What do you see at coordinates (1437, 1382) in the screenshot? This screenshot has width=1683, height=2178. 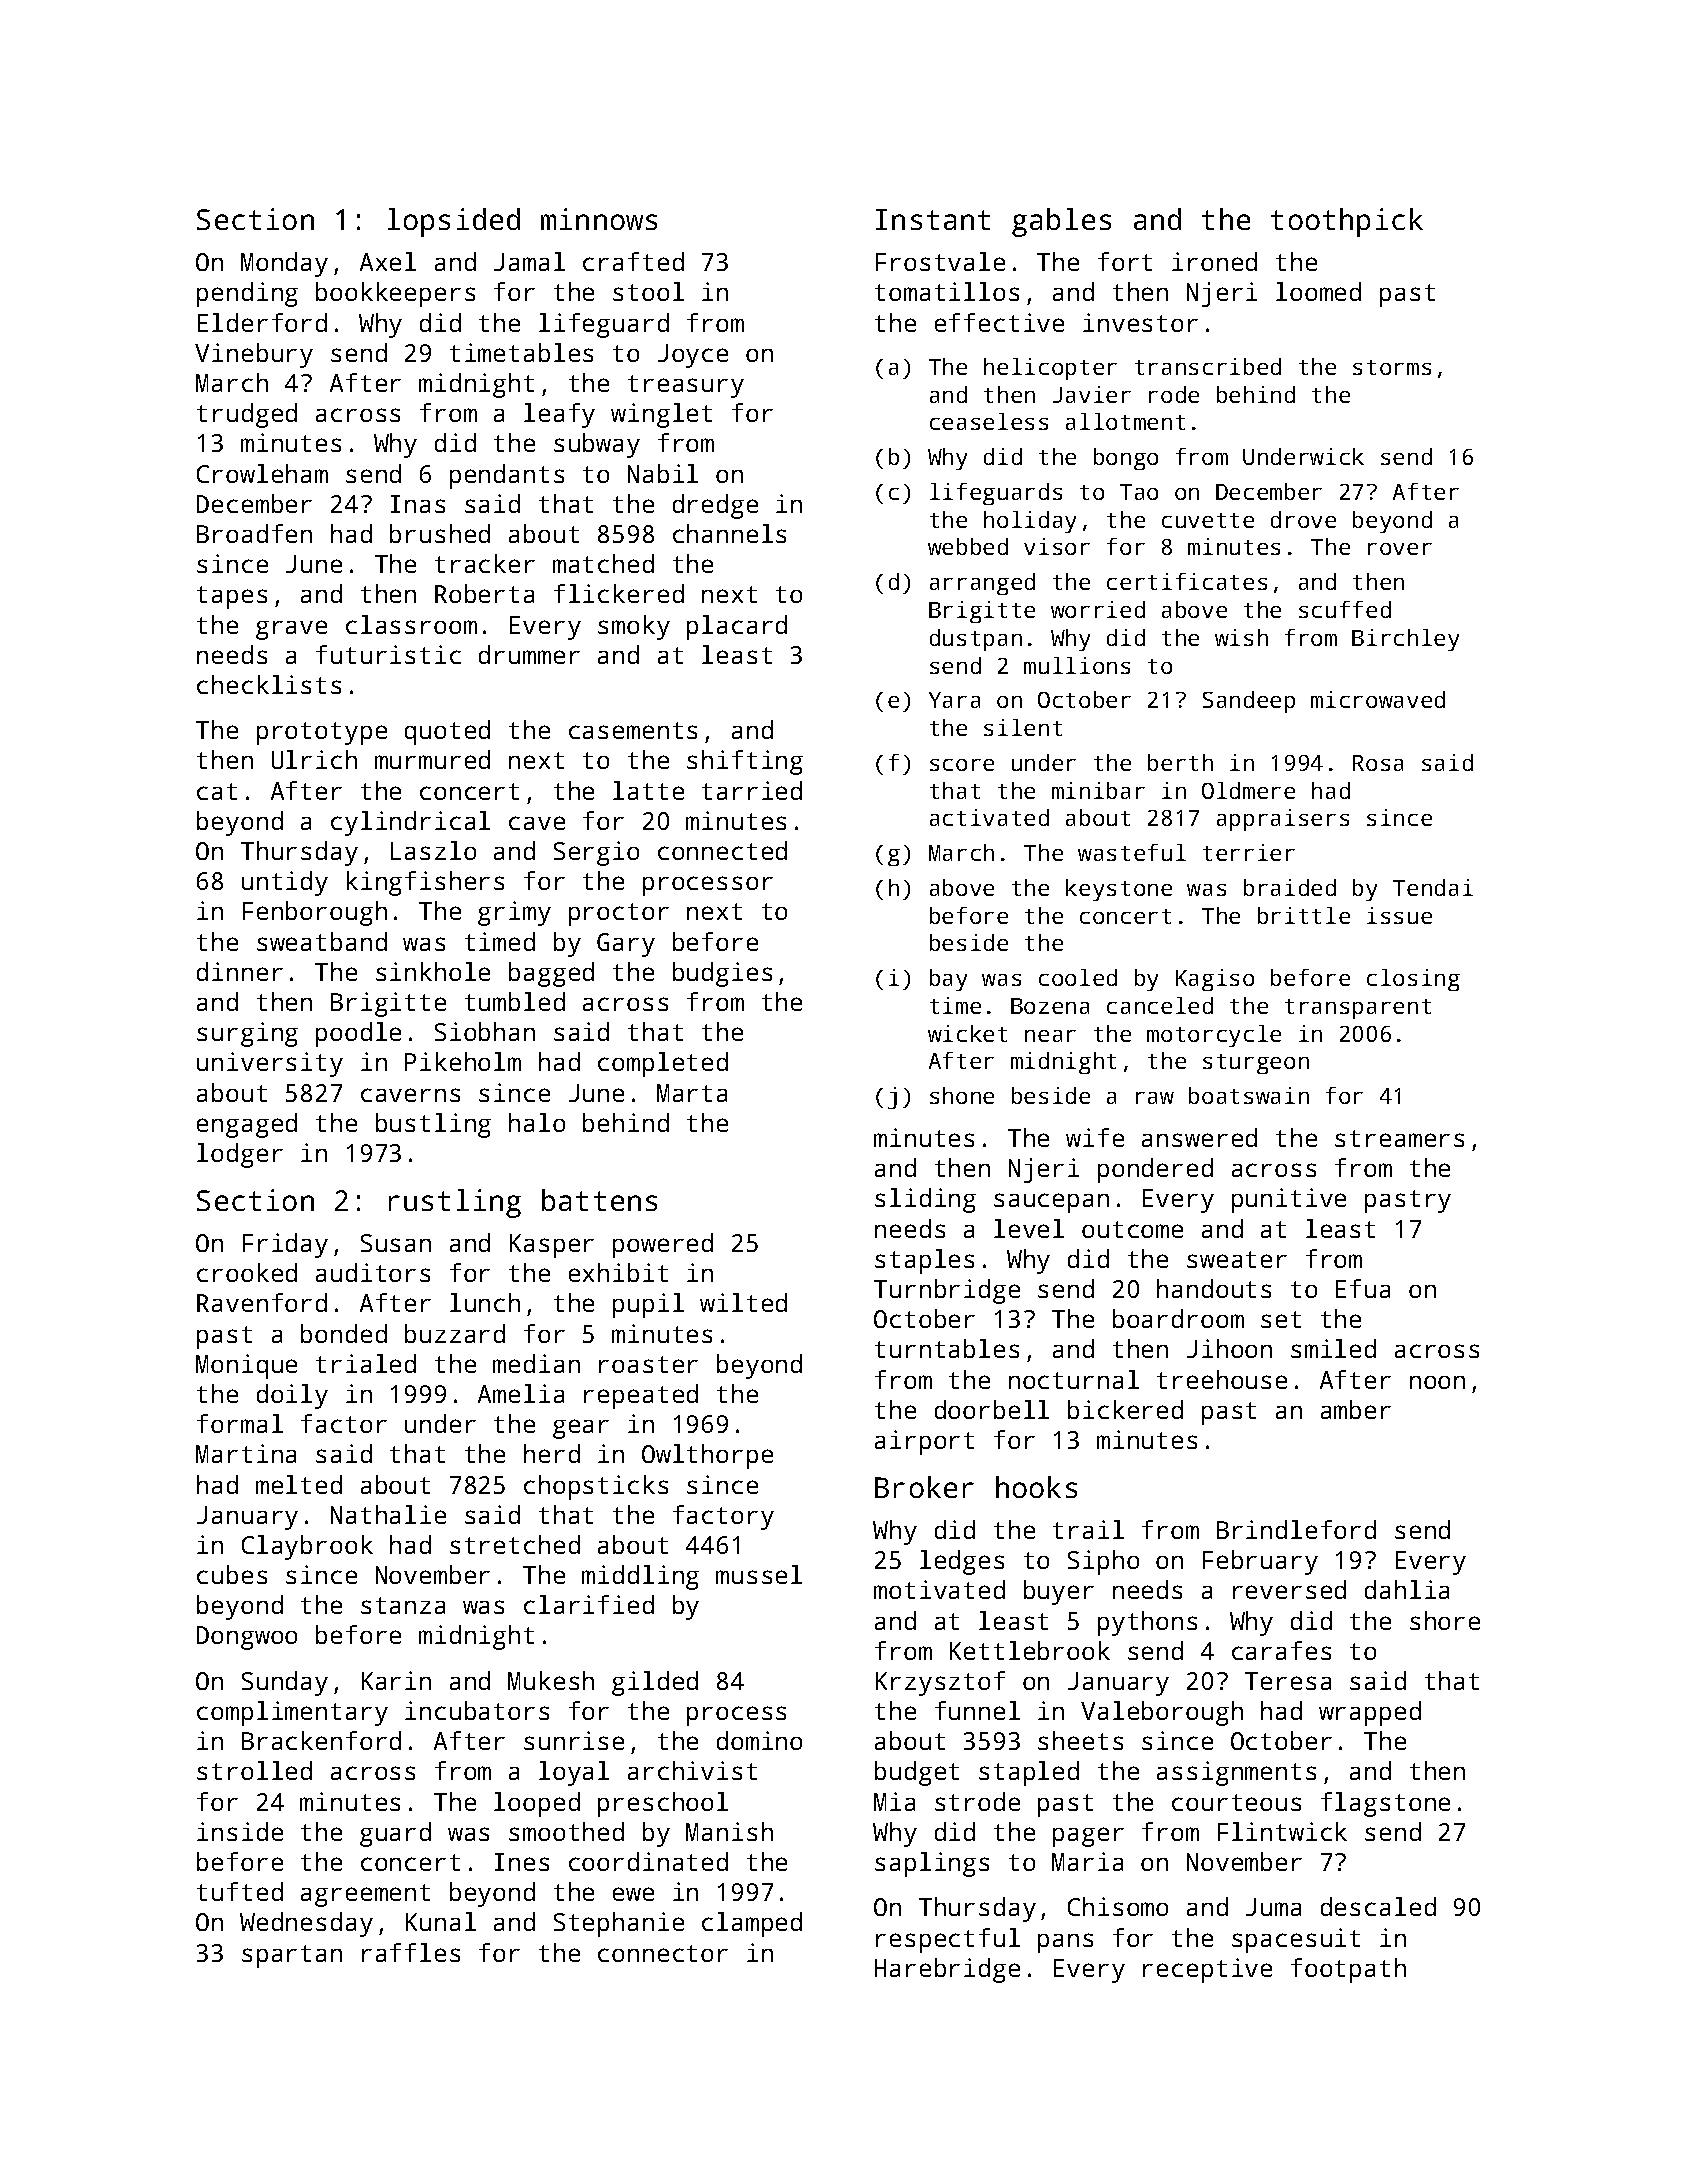 I see `noon` at bounding box center [1437, 1382].
